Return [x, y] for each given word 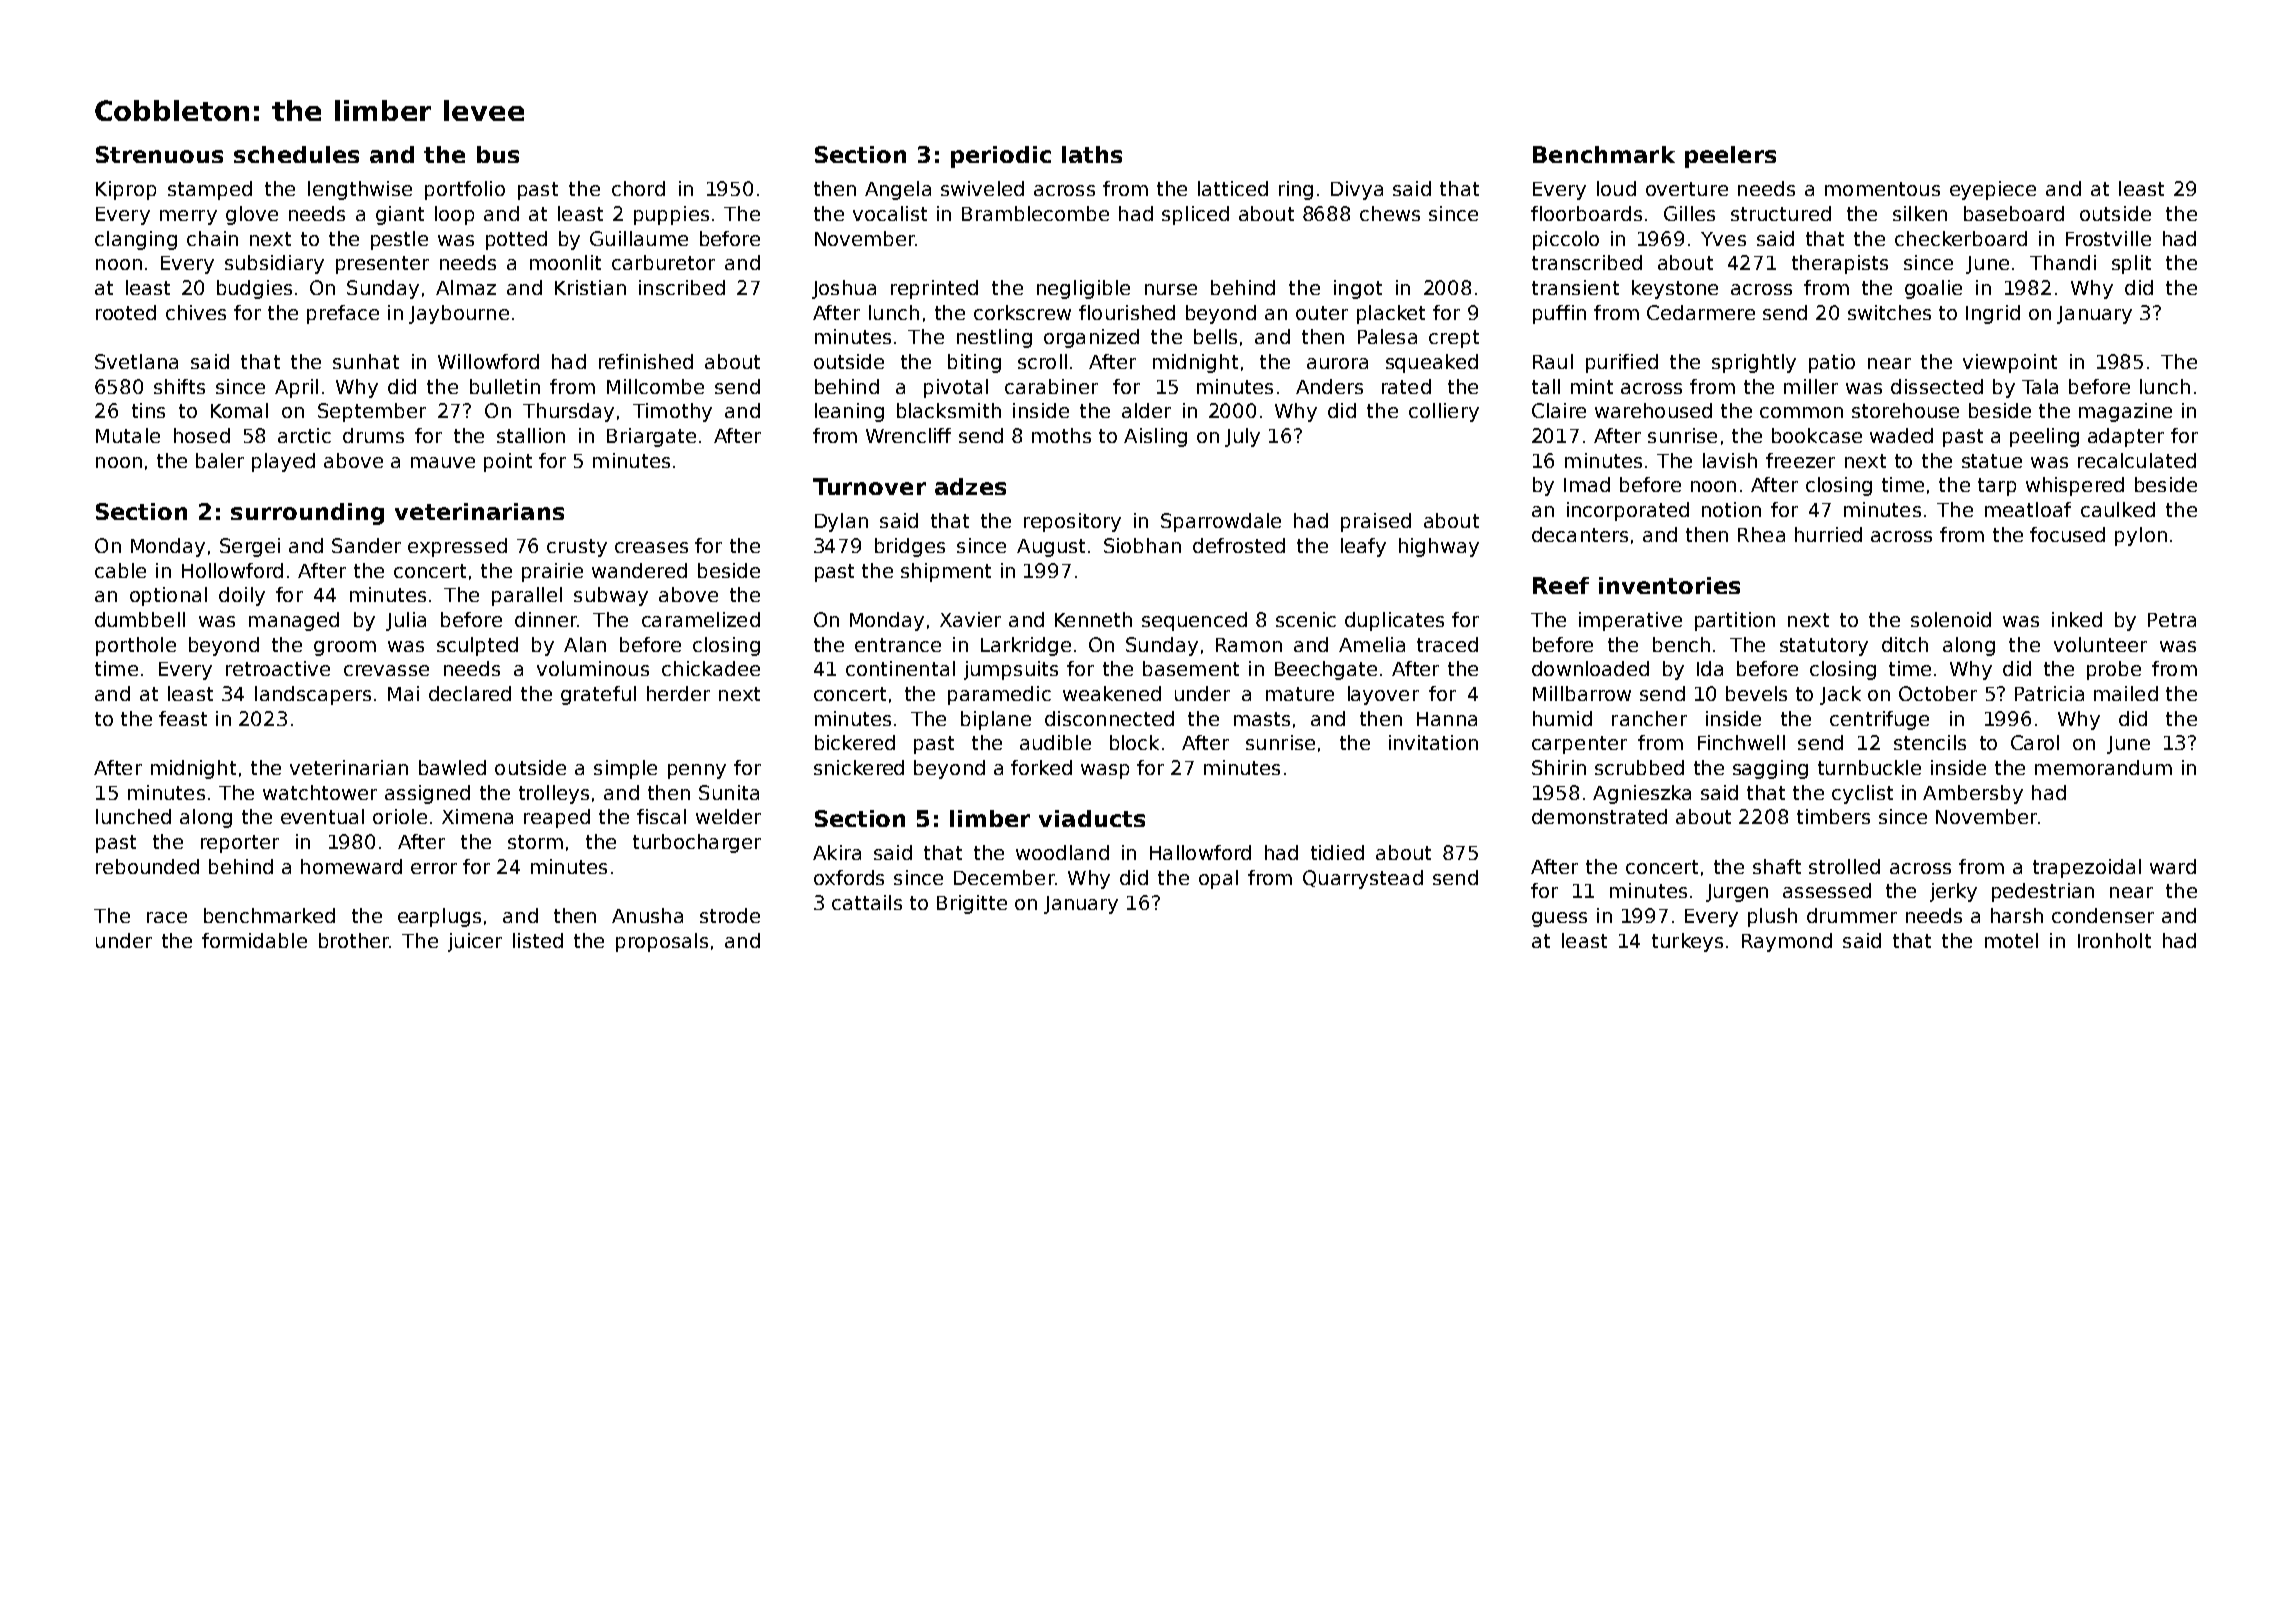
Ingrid [1993, 314]
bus [498, 154]
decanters [1580, 534]
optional [168, 596]
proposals [662, 942]
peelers [1730, 157]
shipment [946, 572]
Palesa [1387, 336]
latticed [1233, 188]
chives [196, 312]
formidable [254, 940]
